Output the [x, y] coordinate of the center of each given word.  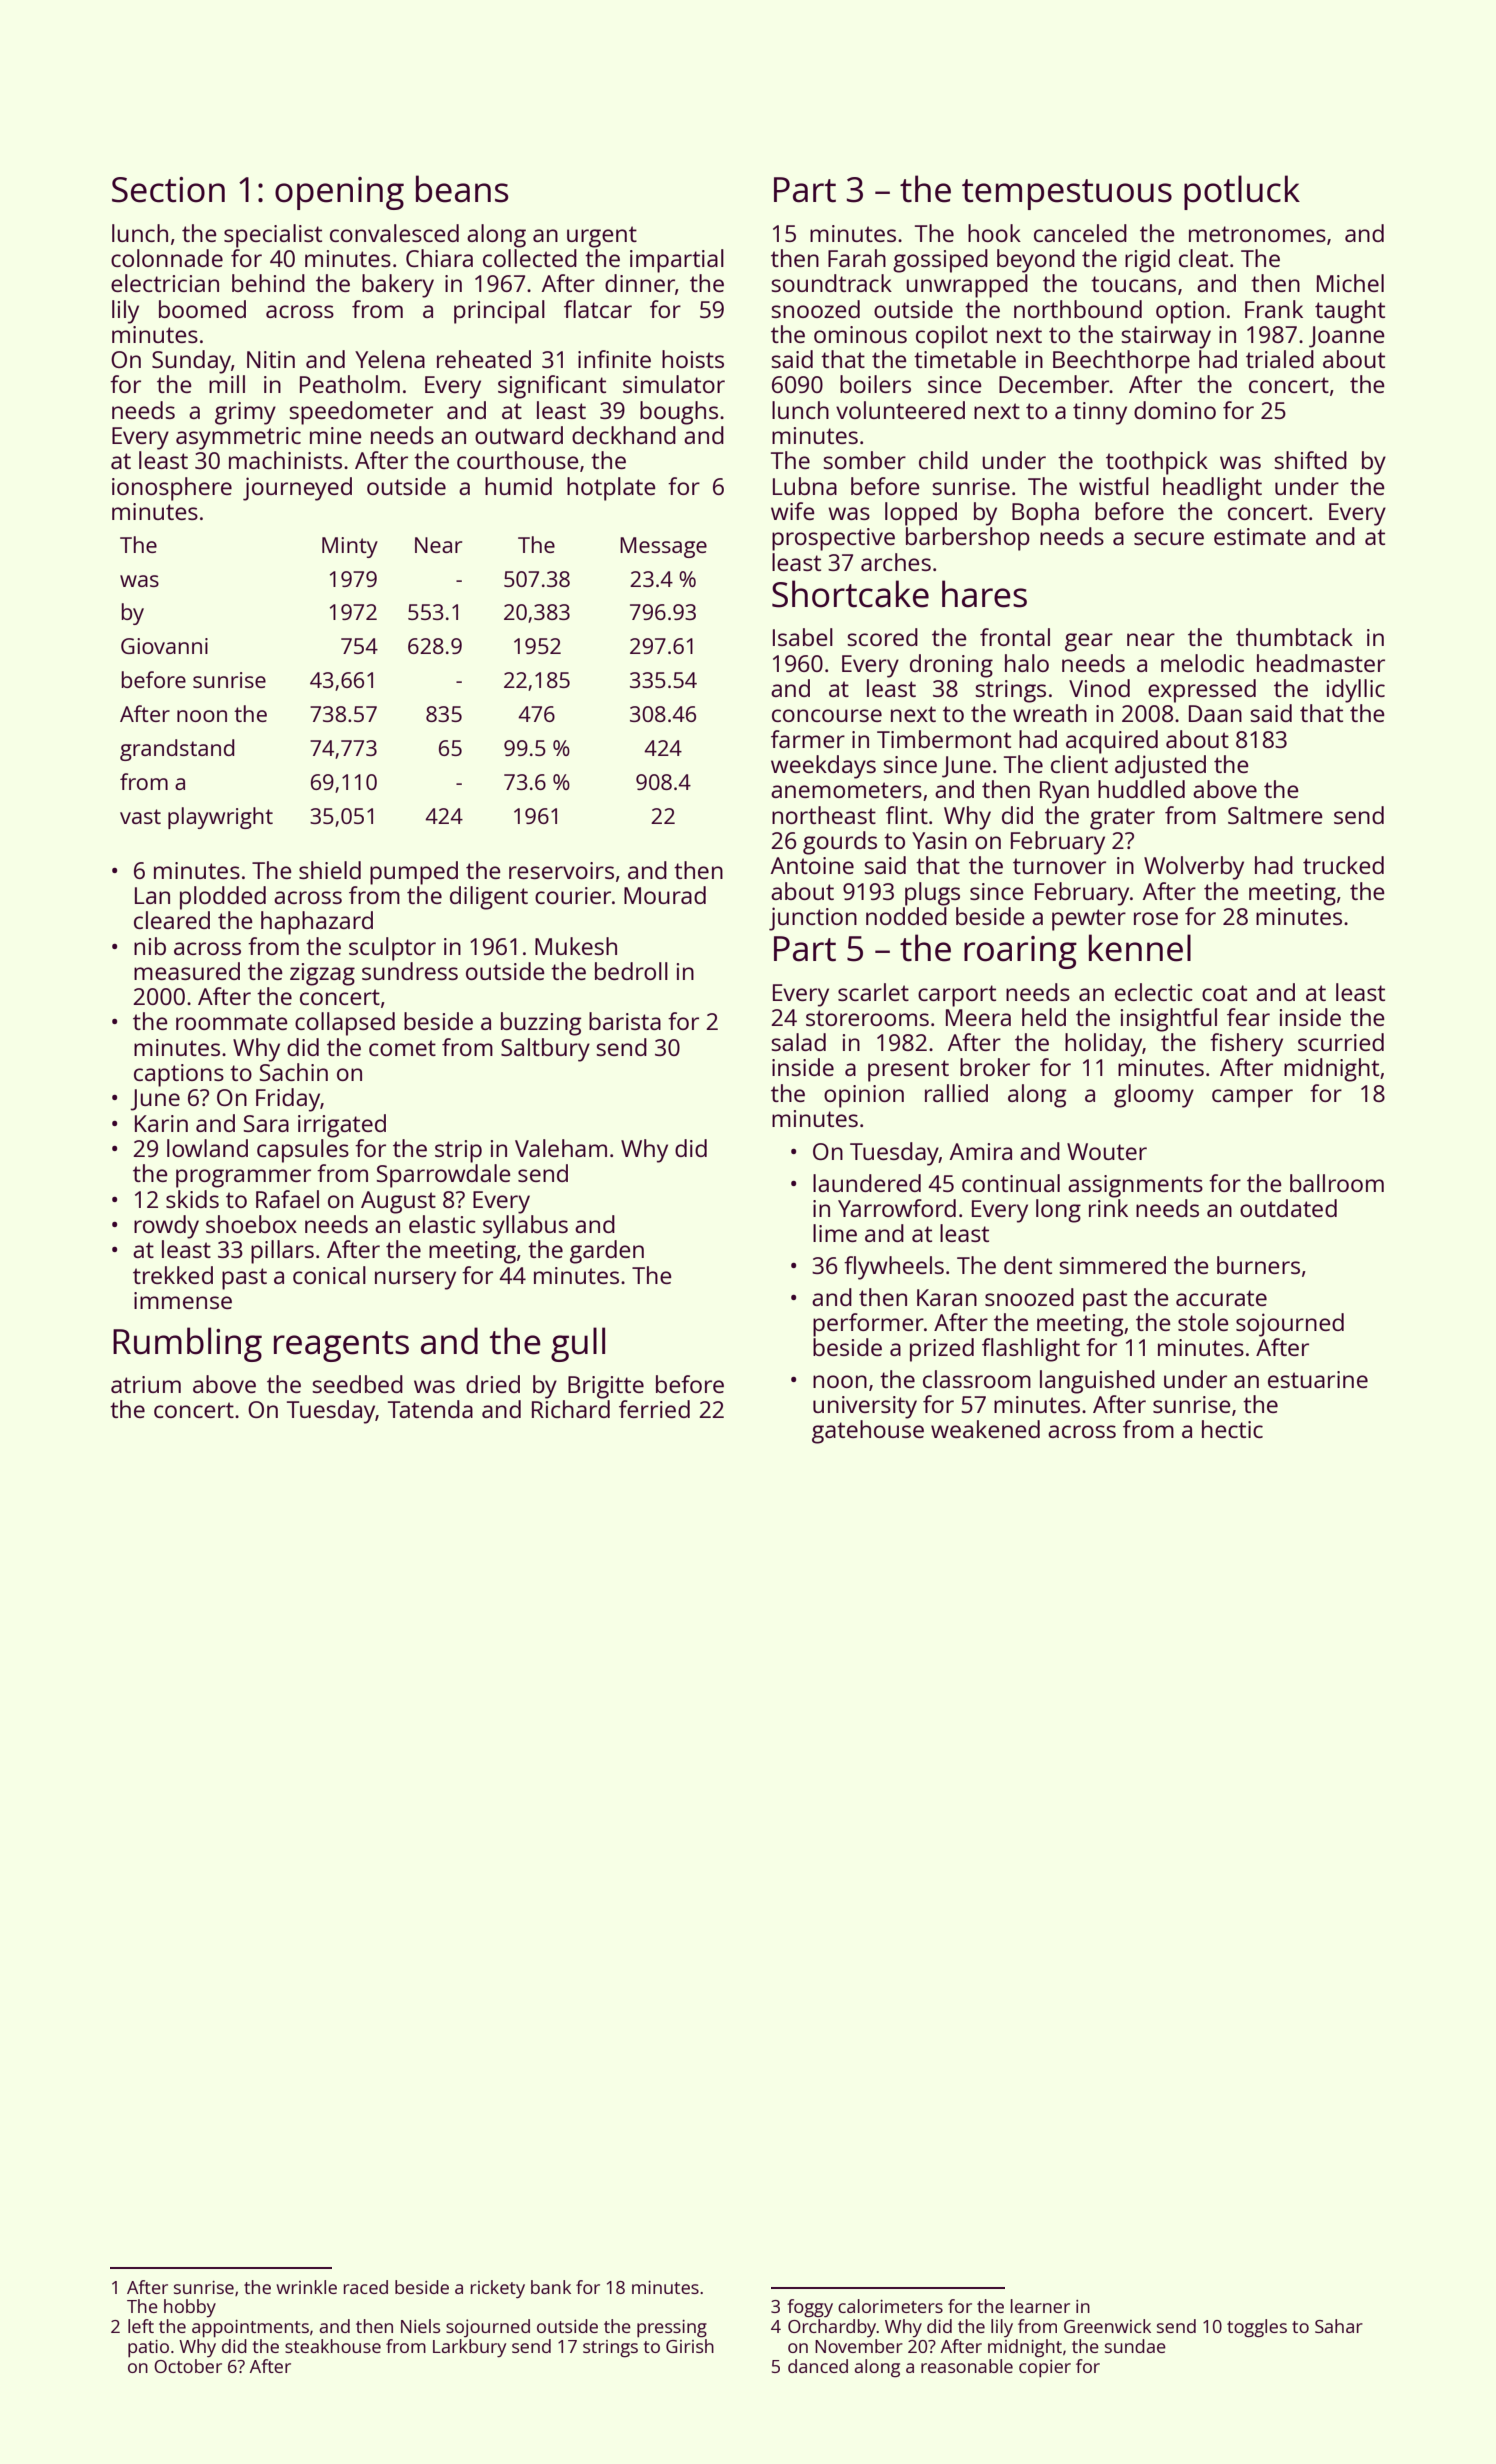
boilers [875, 384]
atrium [146, 1384]
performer [868, 1325]
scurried [1341, 1042]
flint [907, 815]
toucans [1133, 284]
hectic [1232, 1429]
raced [366, 2287]
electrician [165, 283]
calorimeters [890, 2306]
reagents [341, 1346]
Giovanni [164, 646]
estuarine [1318, 1379]
